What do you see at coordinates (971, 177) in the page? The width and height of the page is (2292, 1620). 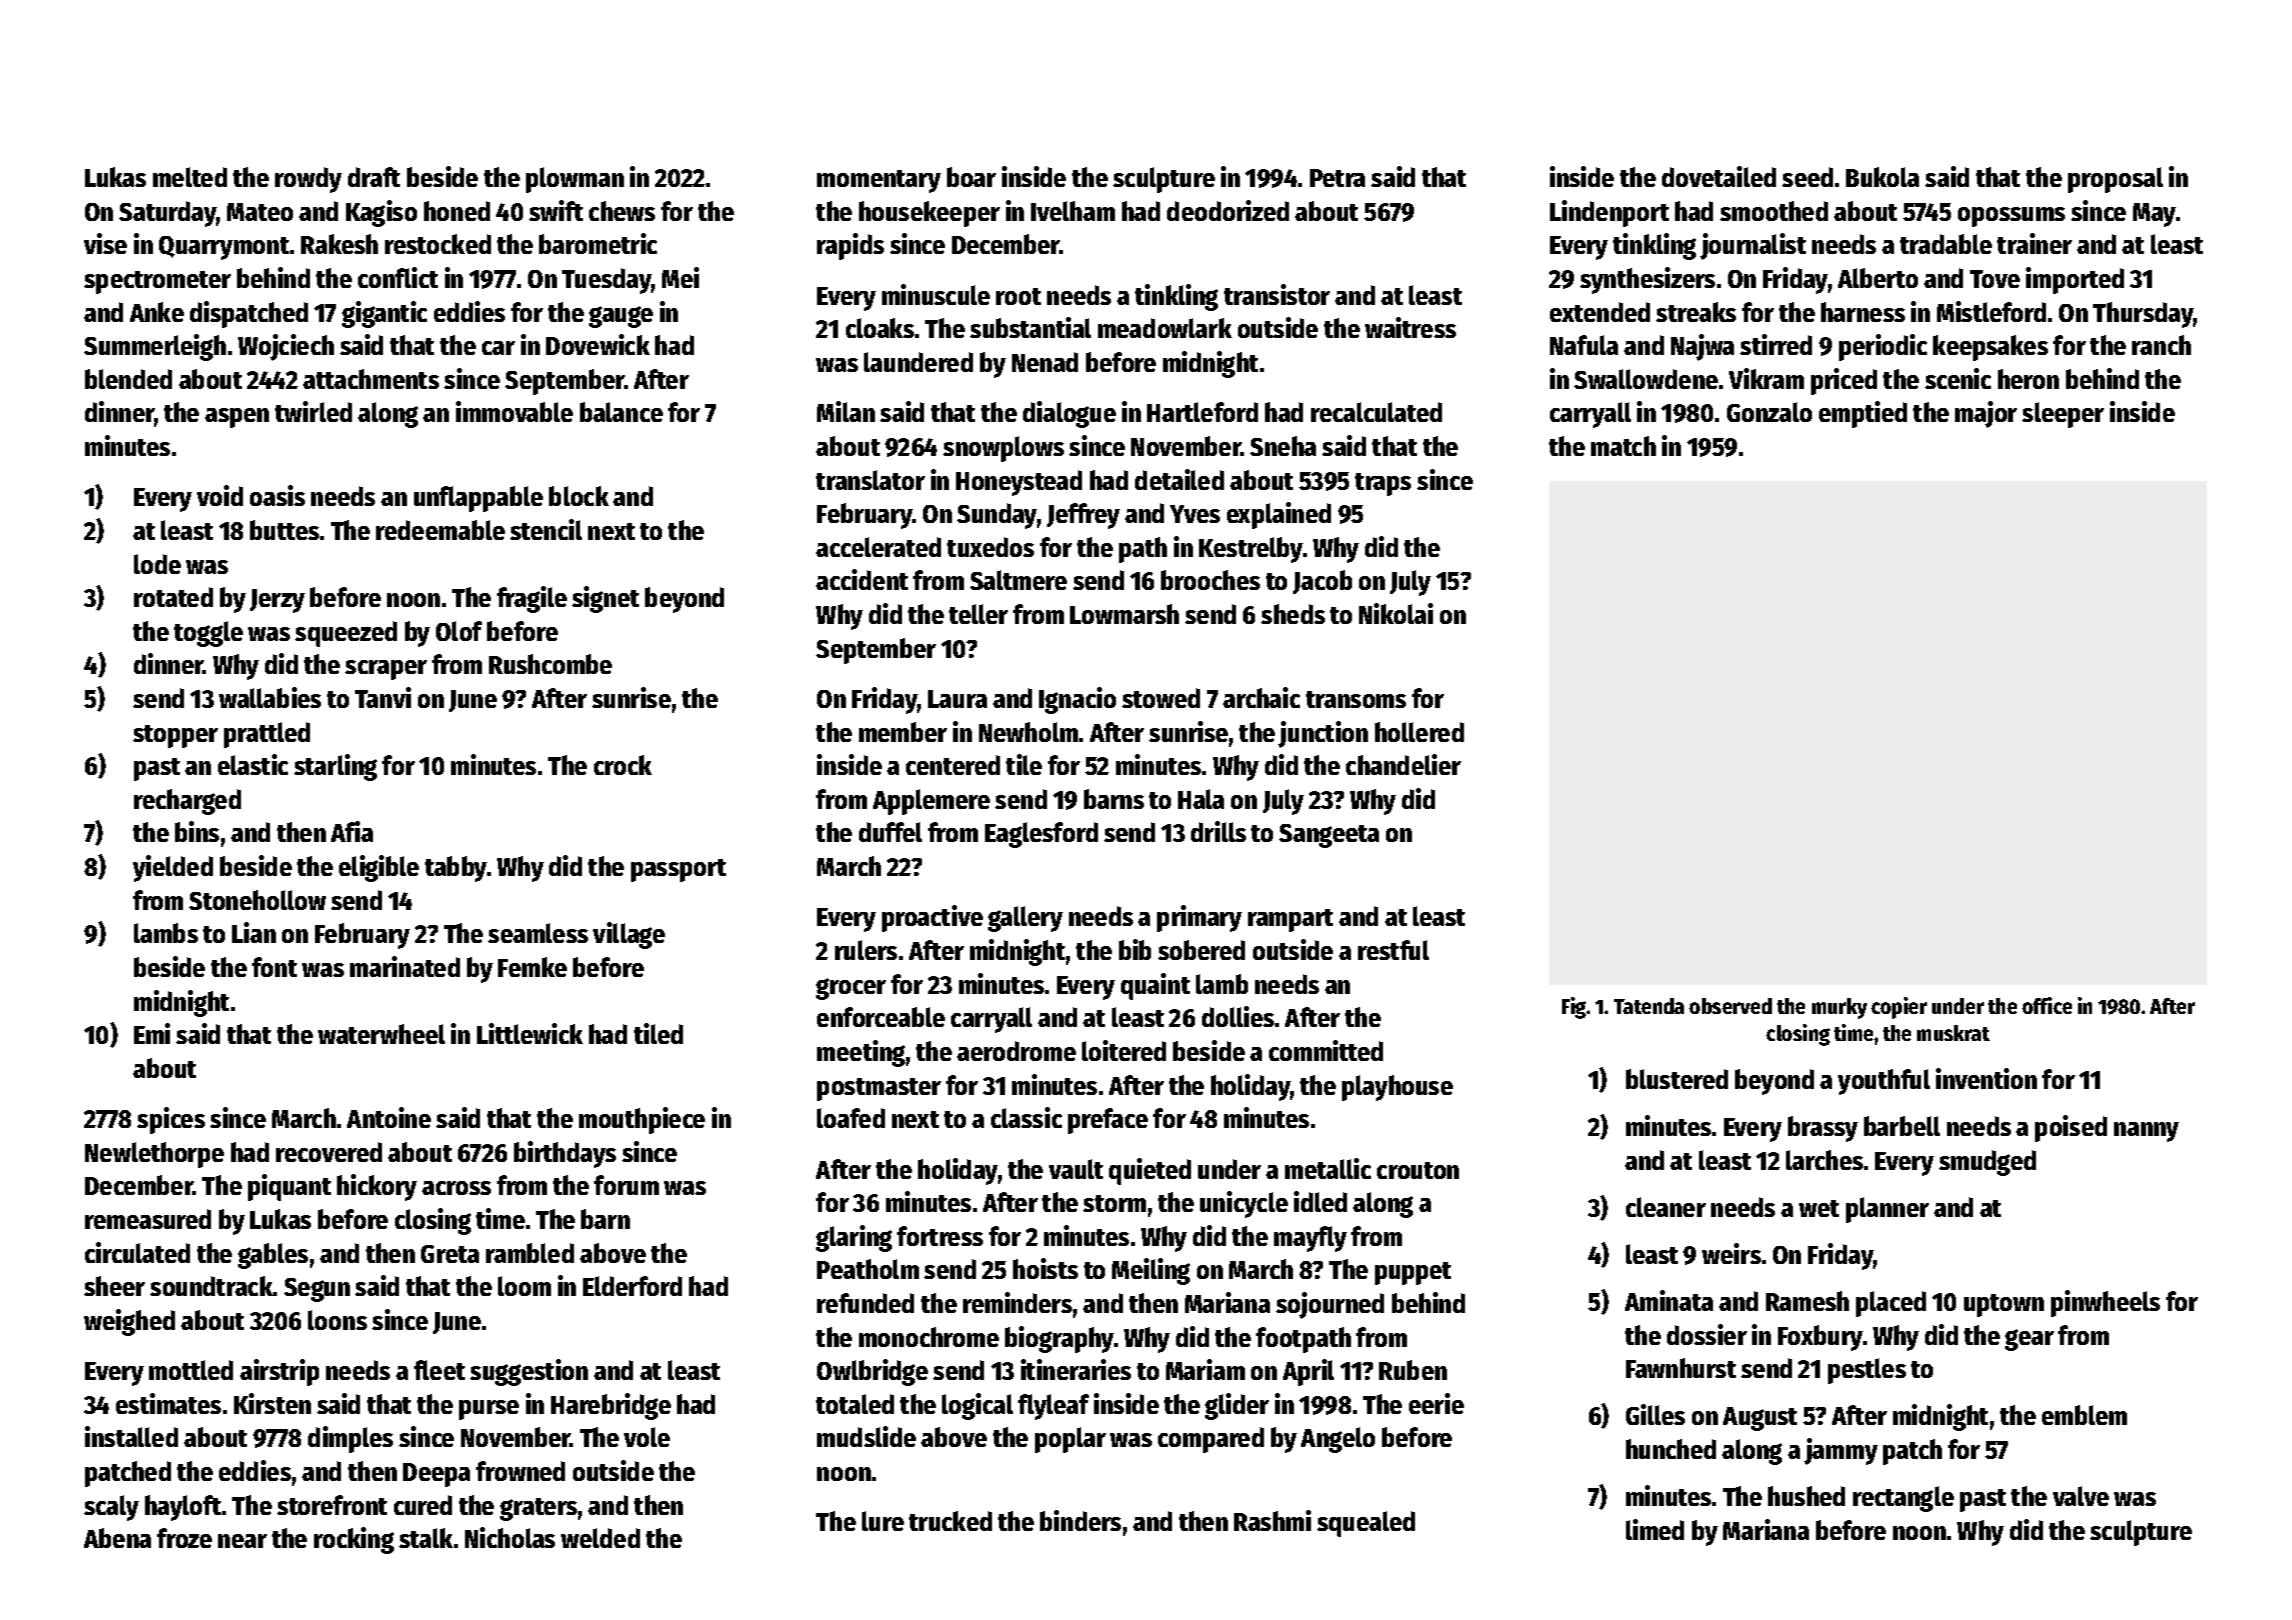 I see `boar` at bounding box center [971, 177].
